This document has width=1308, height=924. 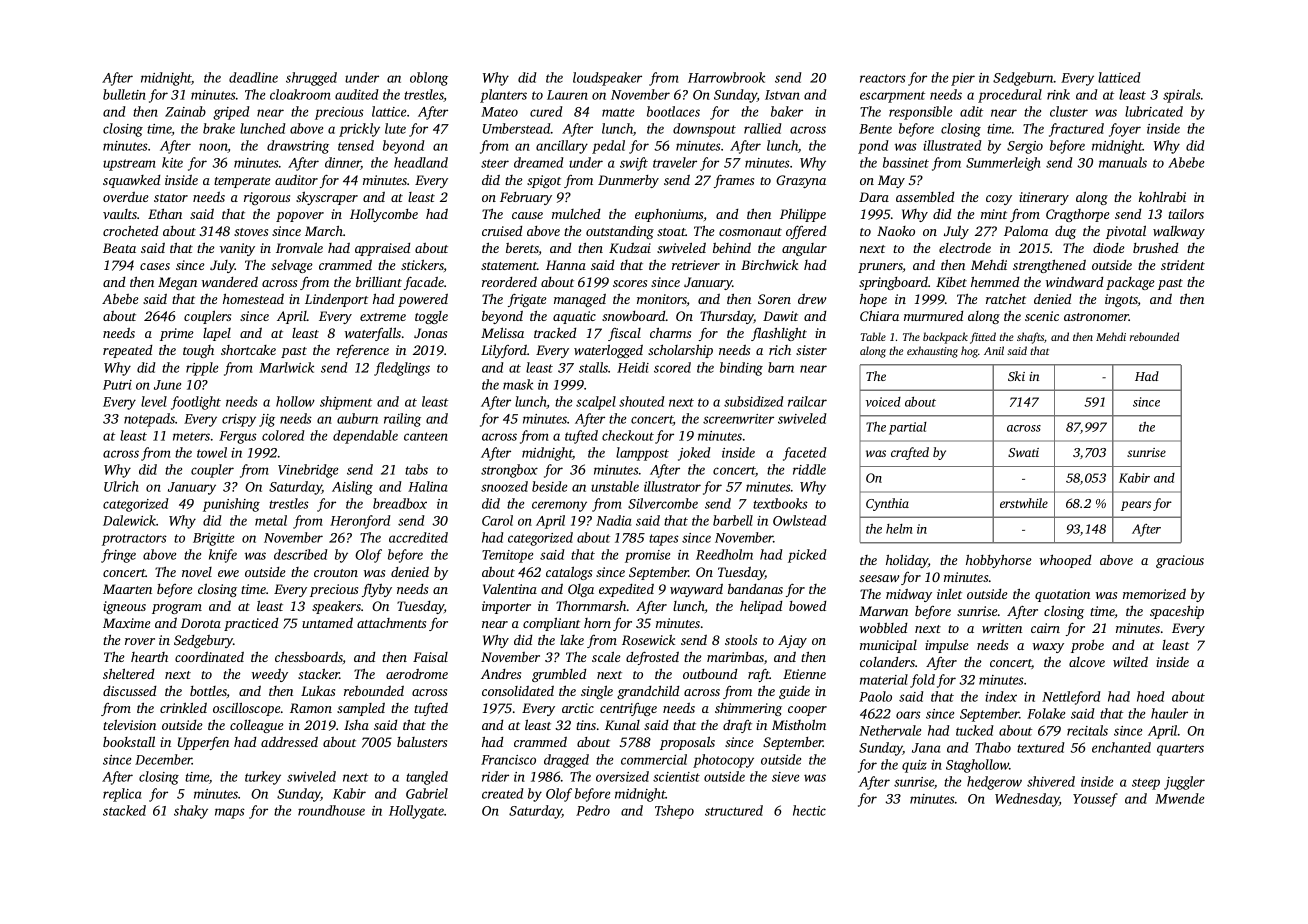 What do you see at coordinates (1025, 147) in the document?
I see `Sergio` at bounding box center [1025, 147].
